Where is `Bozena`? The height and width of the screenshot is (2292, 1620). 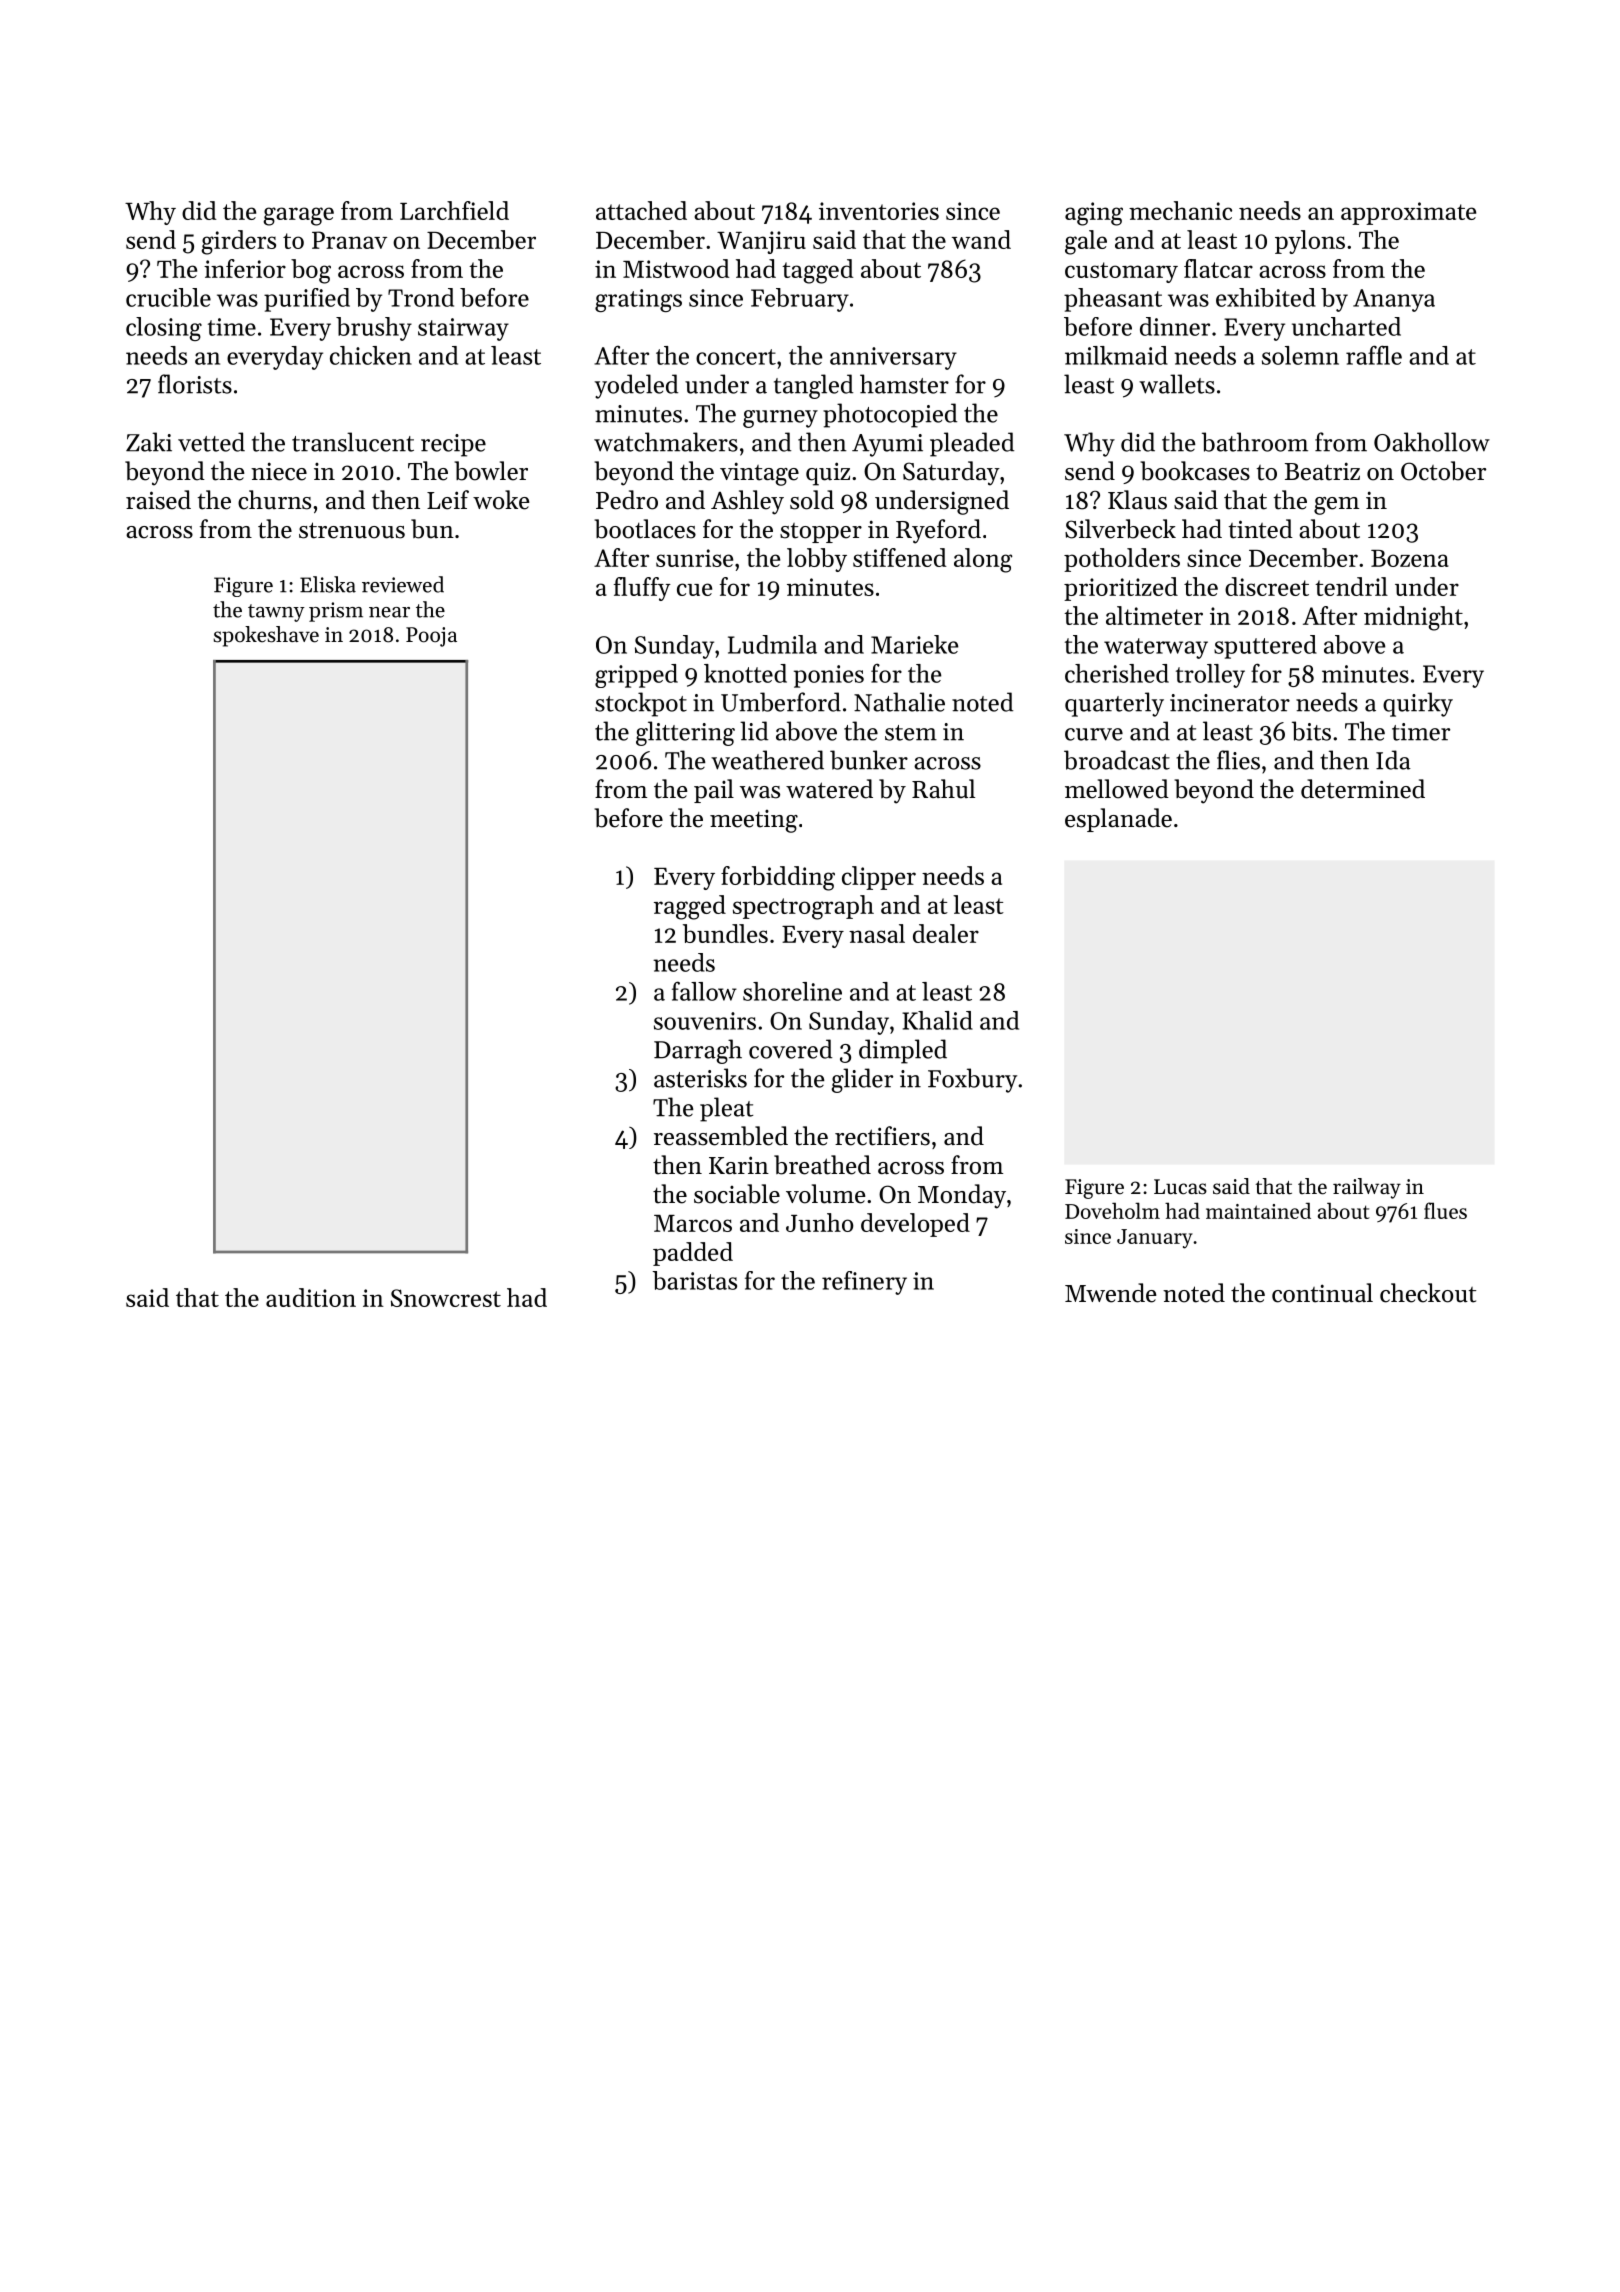
Bozena is located at coordinates (1410, 558).
